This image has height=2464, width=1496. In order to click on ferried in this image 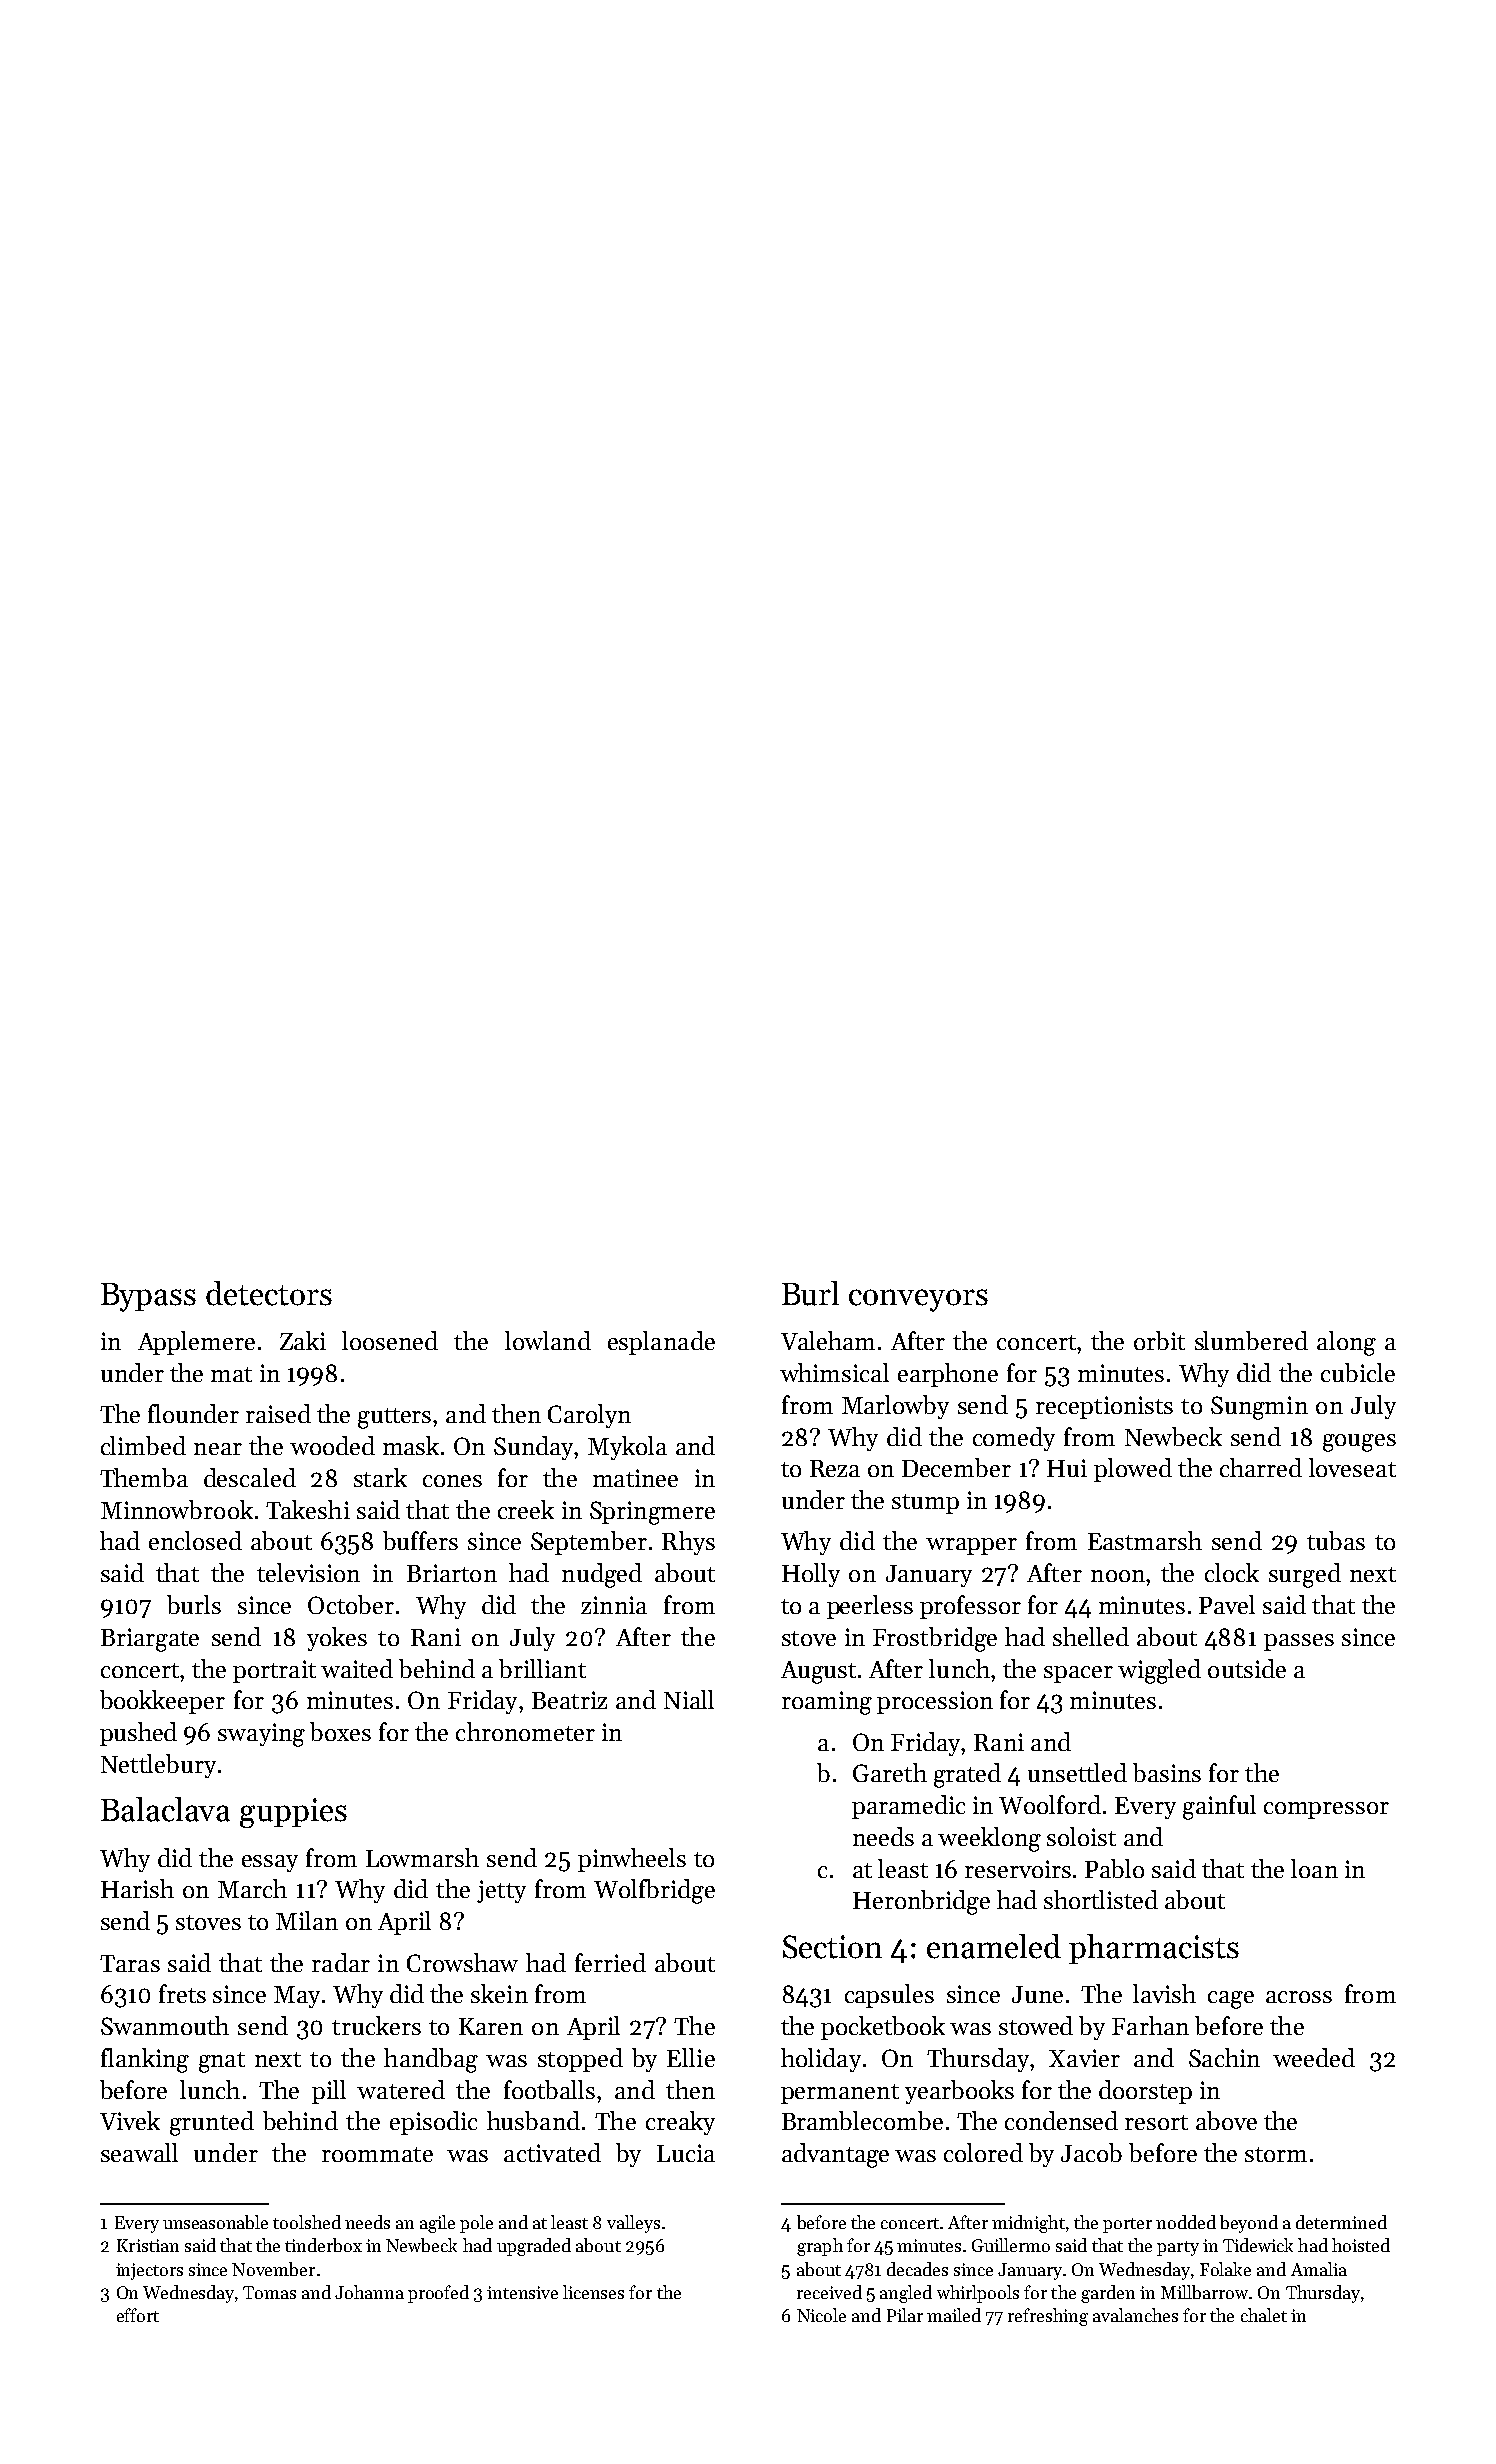, I will do `click(610, 1962)`.
